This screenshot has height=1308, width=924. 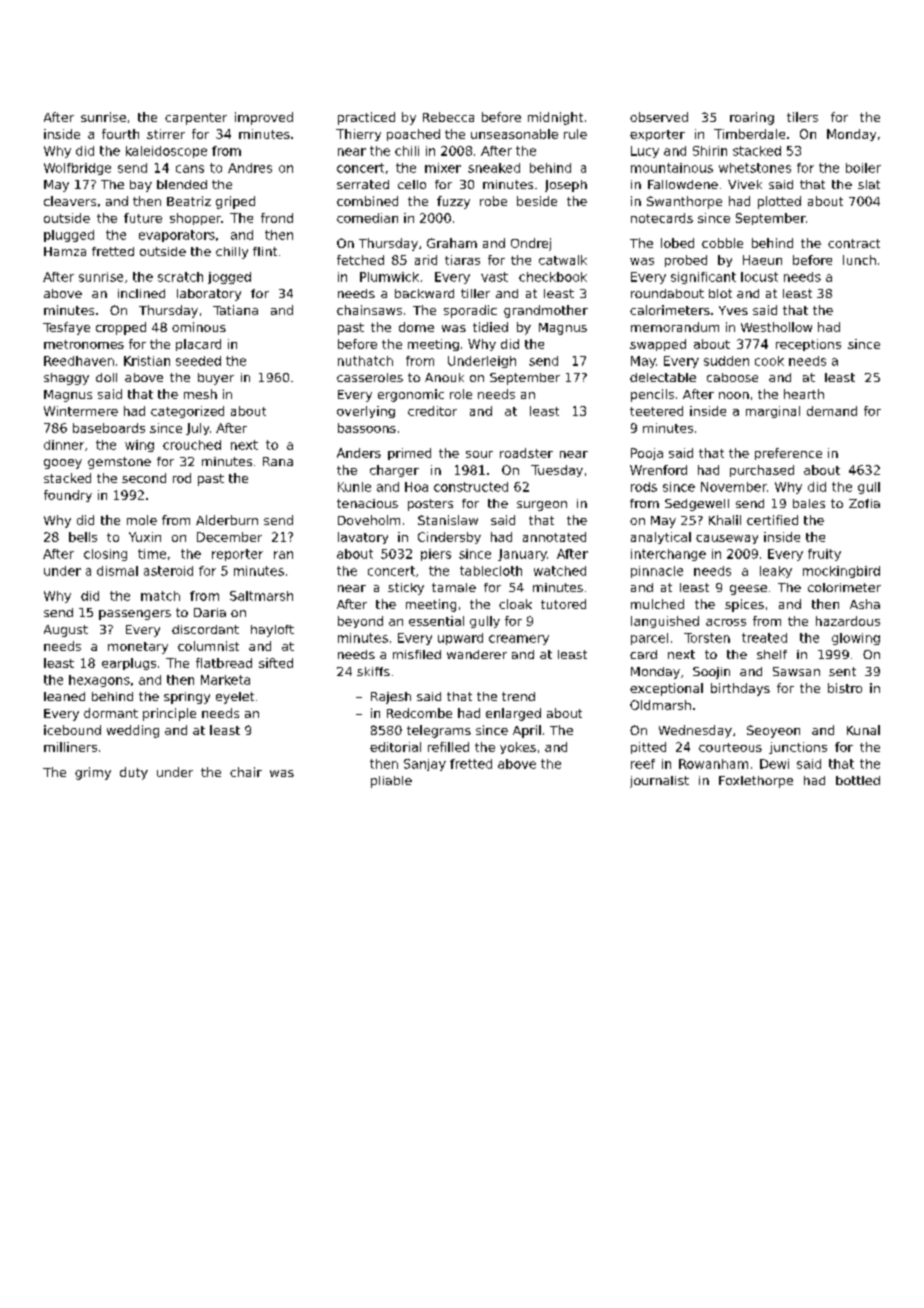 I want to click on earplugs, so click(x=129, y=664).
